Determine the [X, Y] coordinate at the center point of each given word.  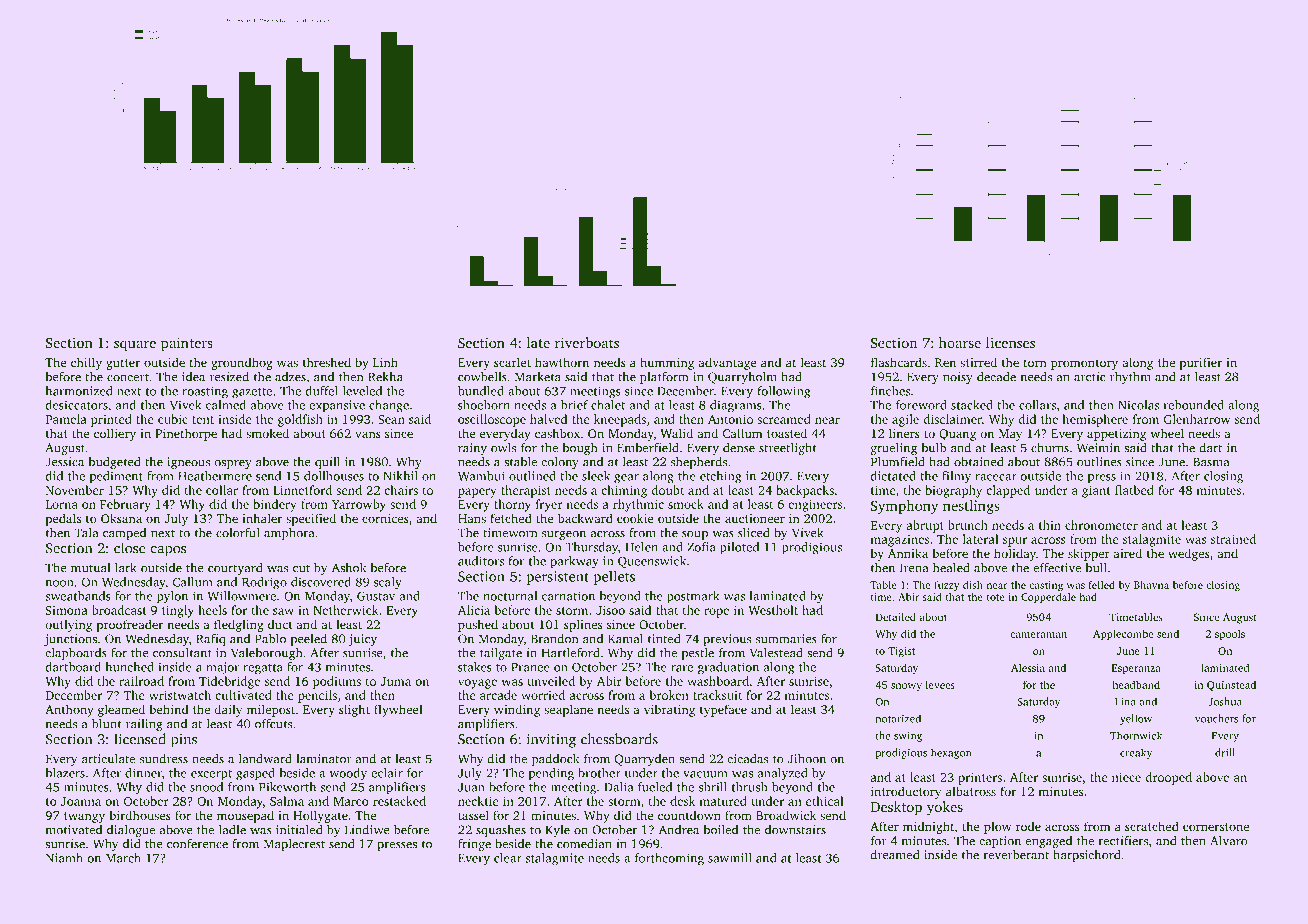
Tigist [901, 652]
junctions [70, 640]
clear [508, 858]
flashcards [899, 362]
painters [187, 344]
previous [727, 640]
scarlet [512, 362]
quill [327, 463]
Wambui [481, 476]
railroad [141, 681]
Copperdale [1048, 597]
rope [716, 613]
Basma [1211, 462]
